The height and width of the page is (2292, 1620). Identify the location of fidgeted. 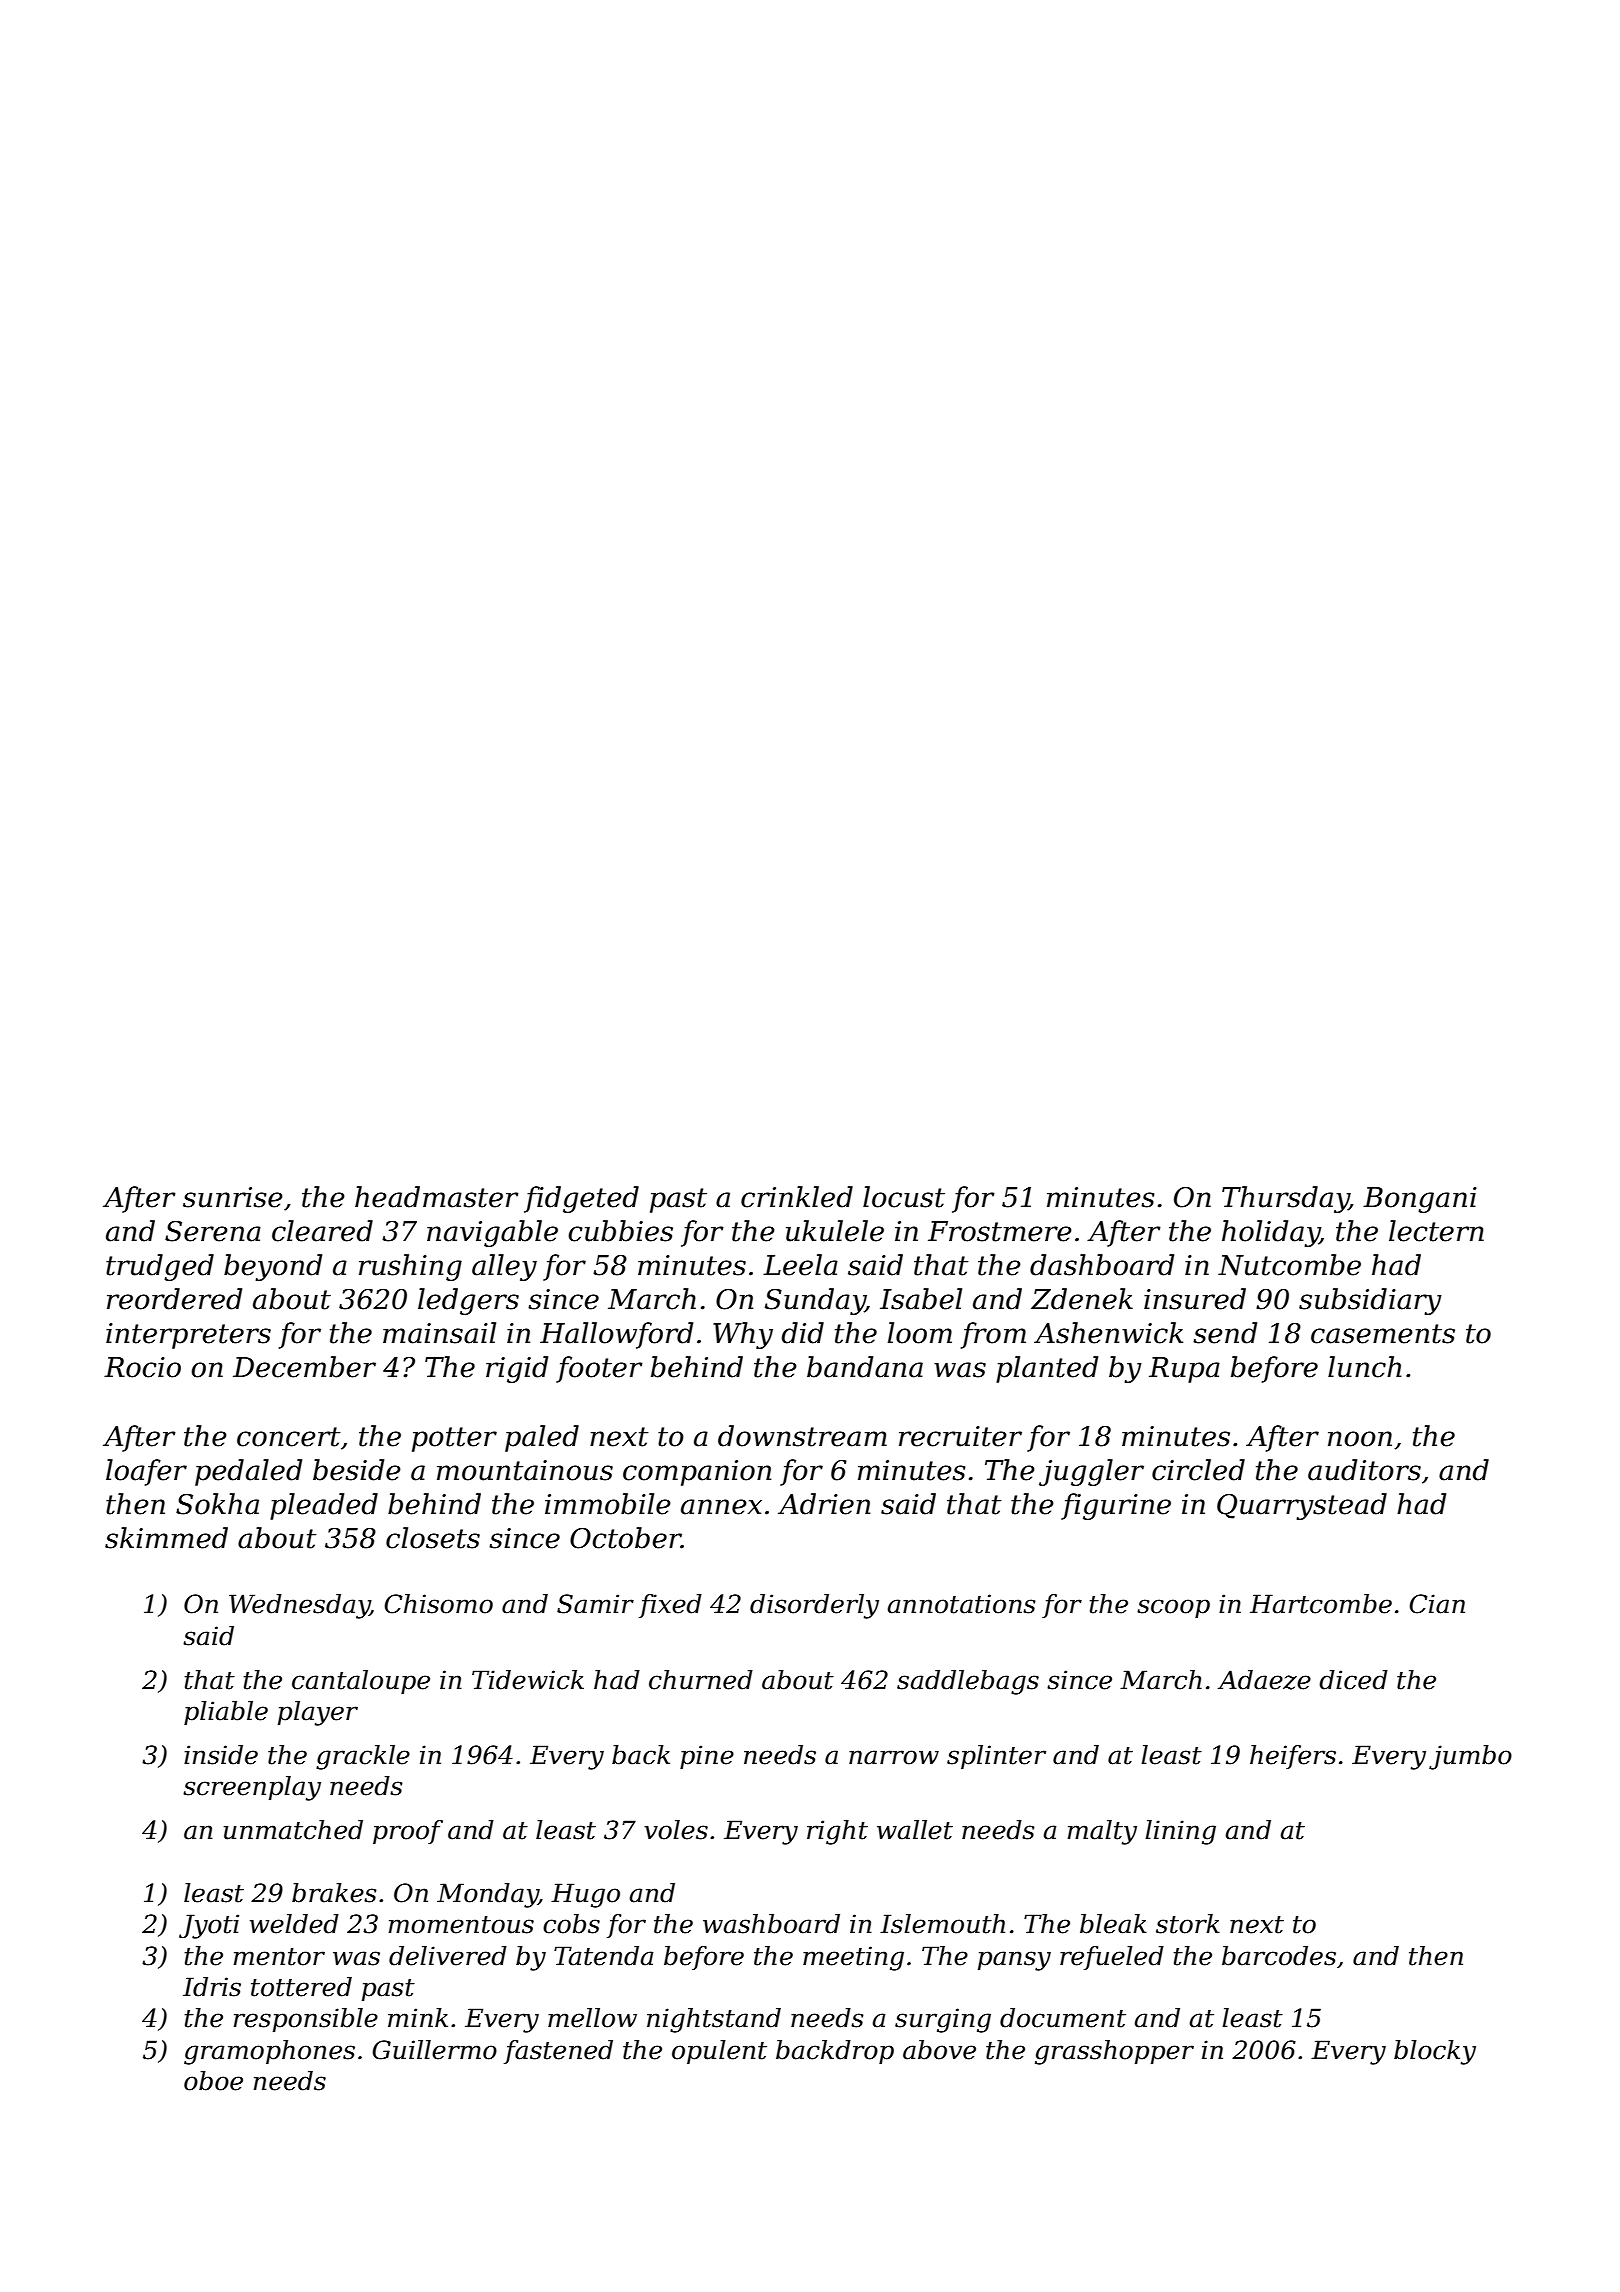
(581, 1199).
